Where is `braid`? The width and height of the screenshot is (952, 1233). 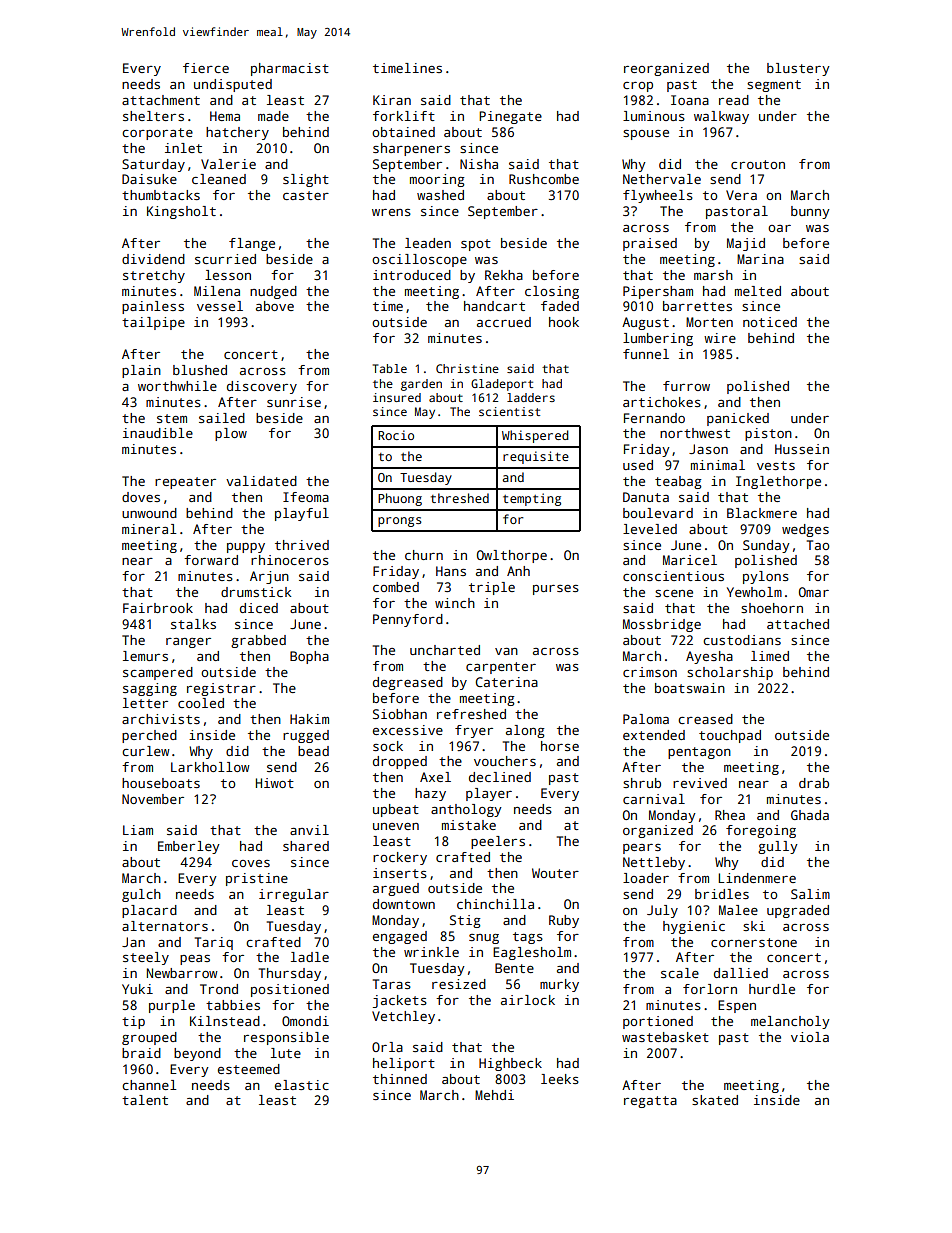 braid is located at coordinates (141, 1053).
